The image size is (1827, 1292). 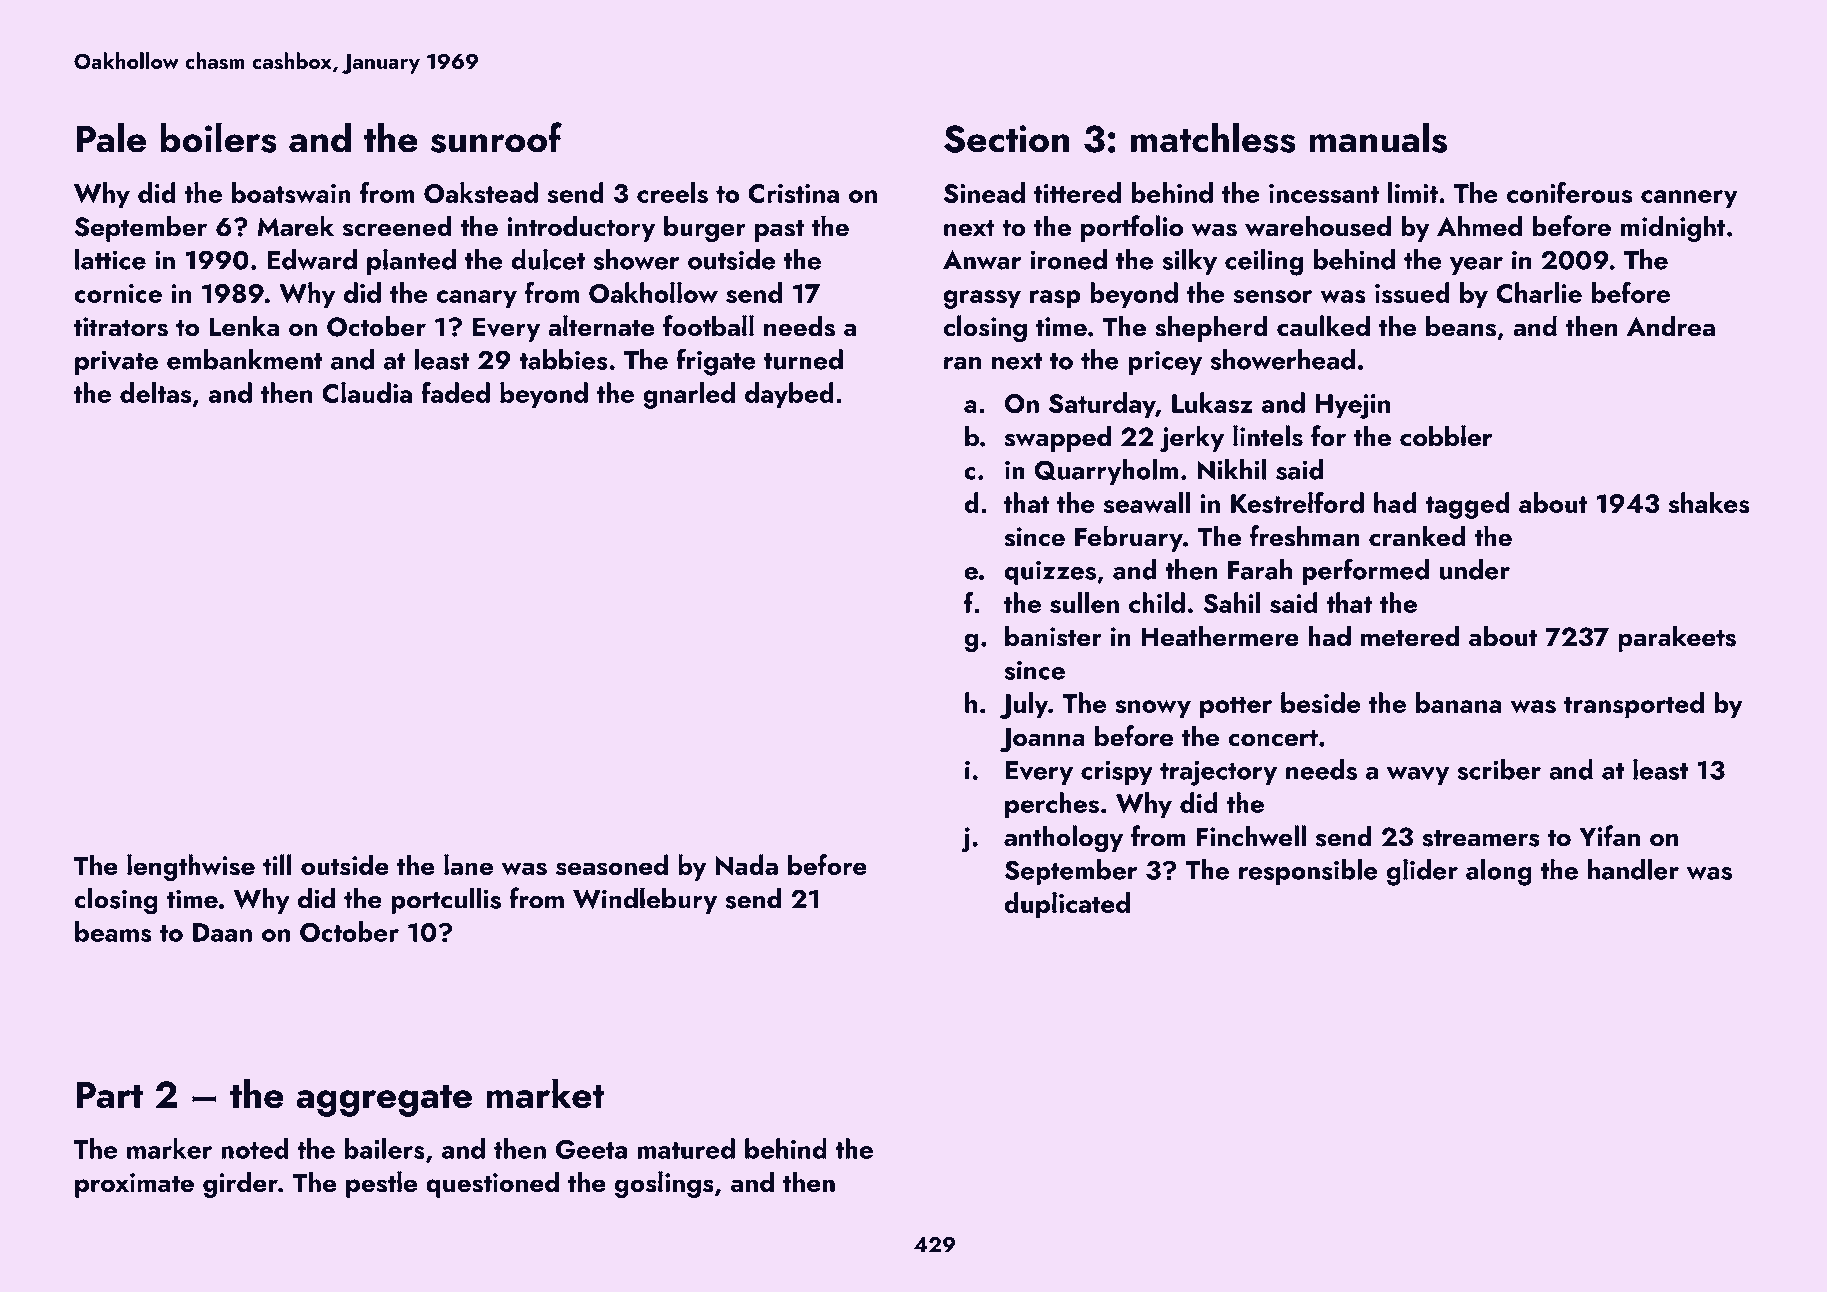 What do you see at coordinates (1067, 905) in the screenshot?
I see `duplicated` at bounding box center [1067, 905].
